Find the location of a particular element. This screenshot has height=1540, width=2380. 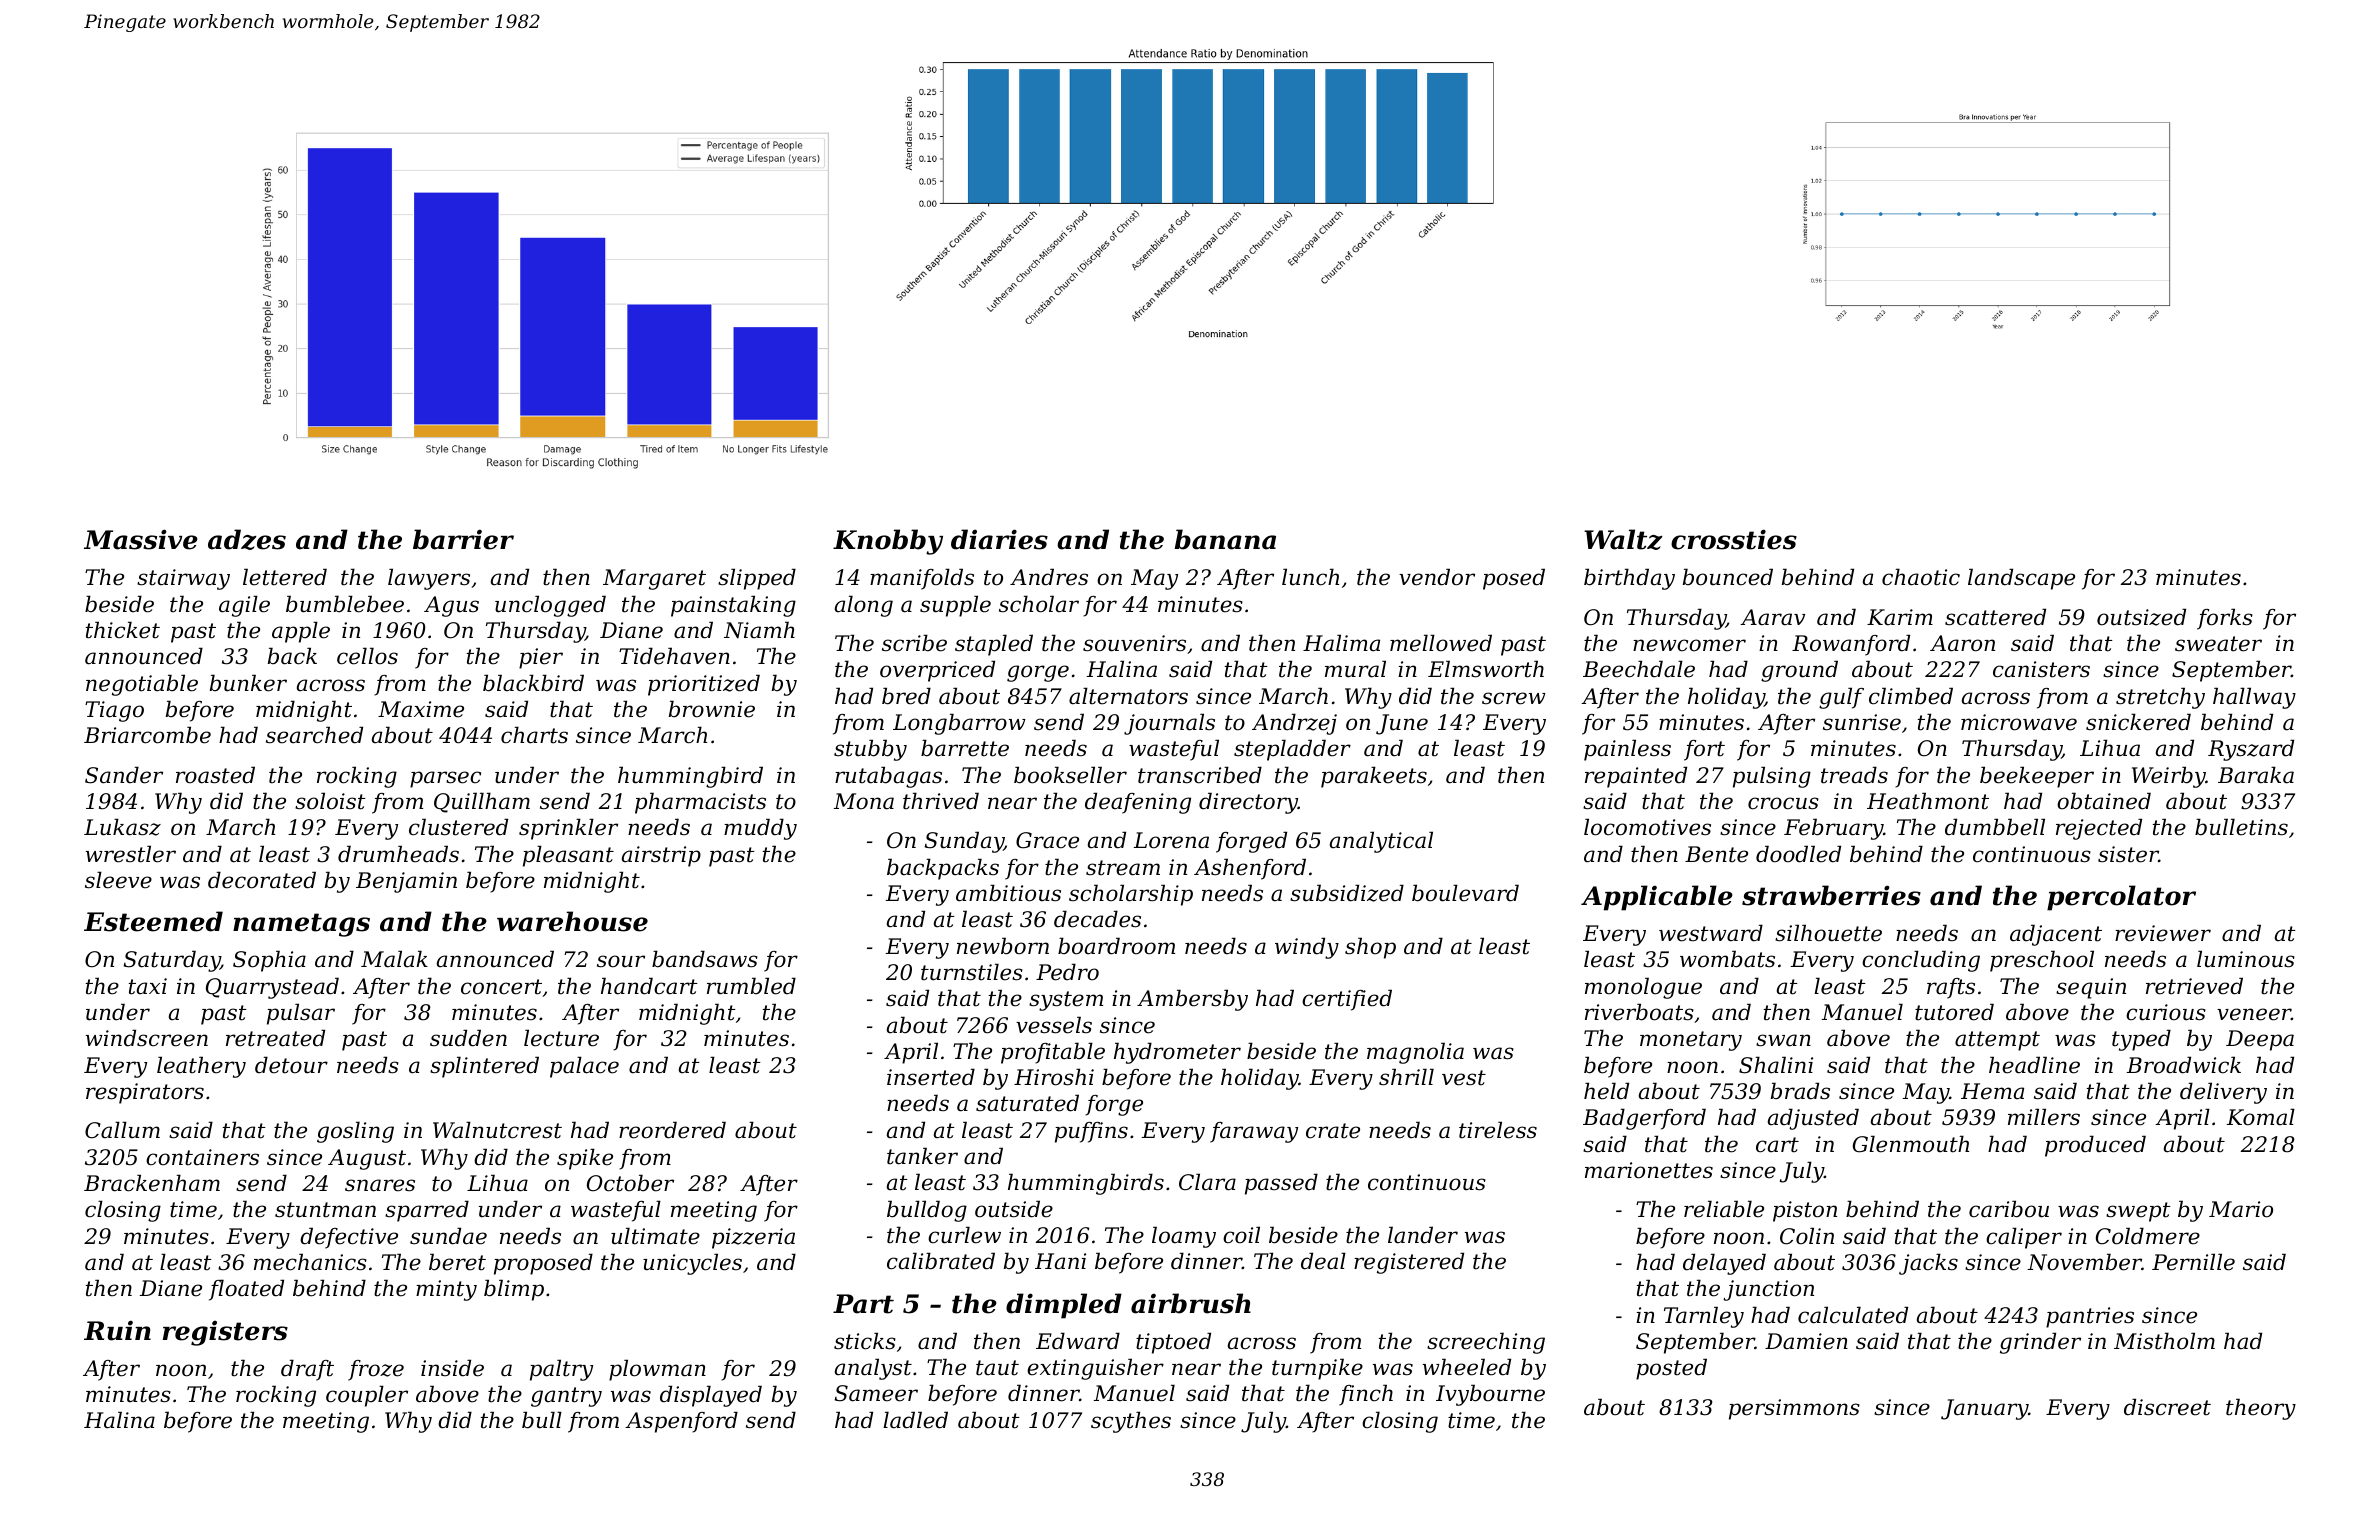

taut is located at coordinates (997, 1368).
